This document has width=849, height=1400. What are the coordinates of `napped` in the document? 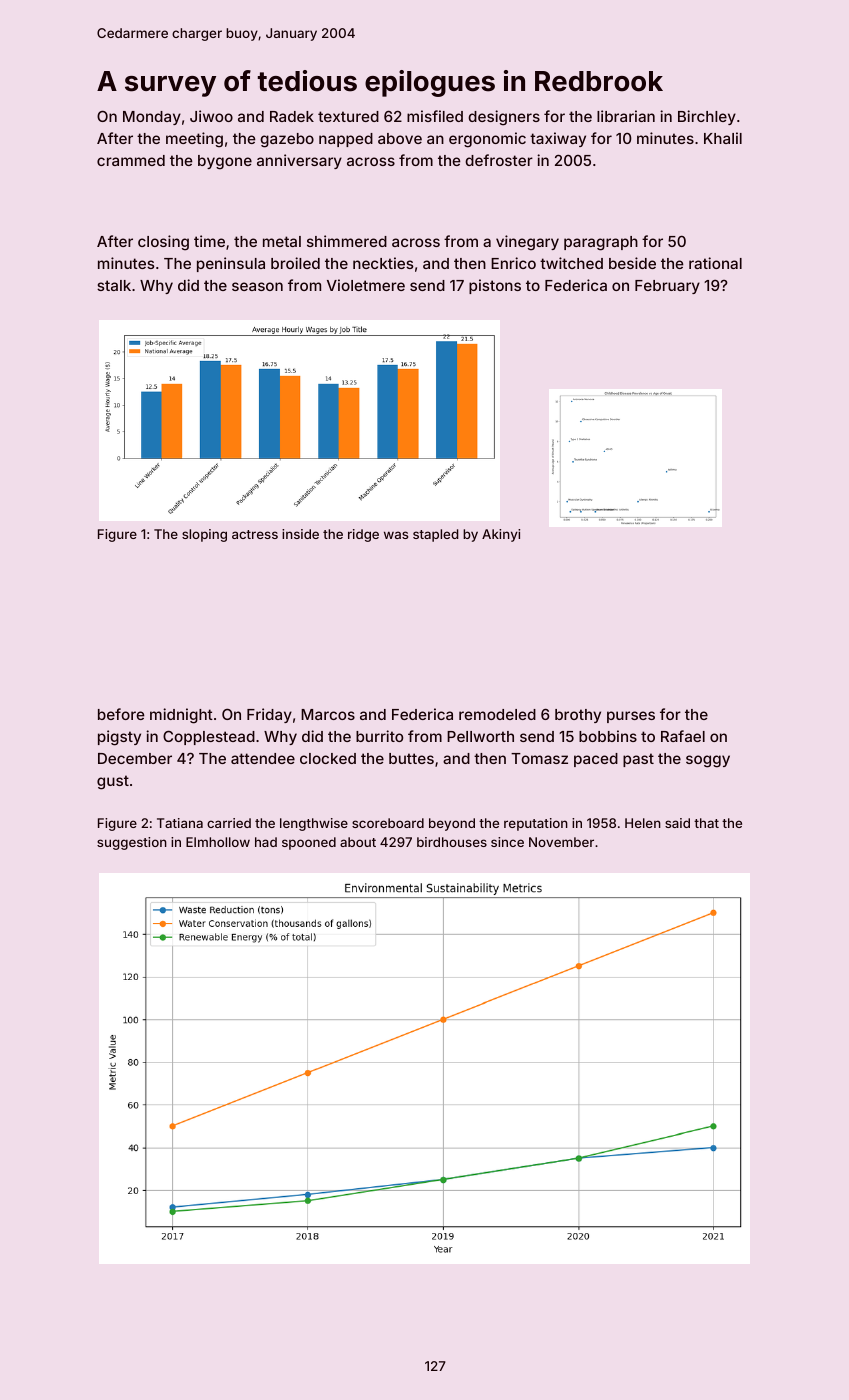 It's located at (346, 140).
